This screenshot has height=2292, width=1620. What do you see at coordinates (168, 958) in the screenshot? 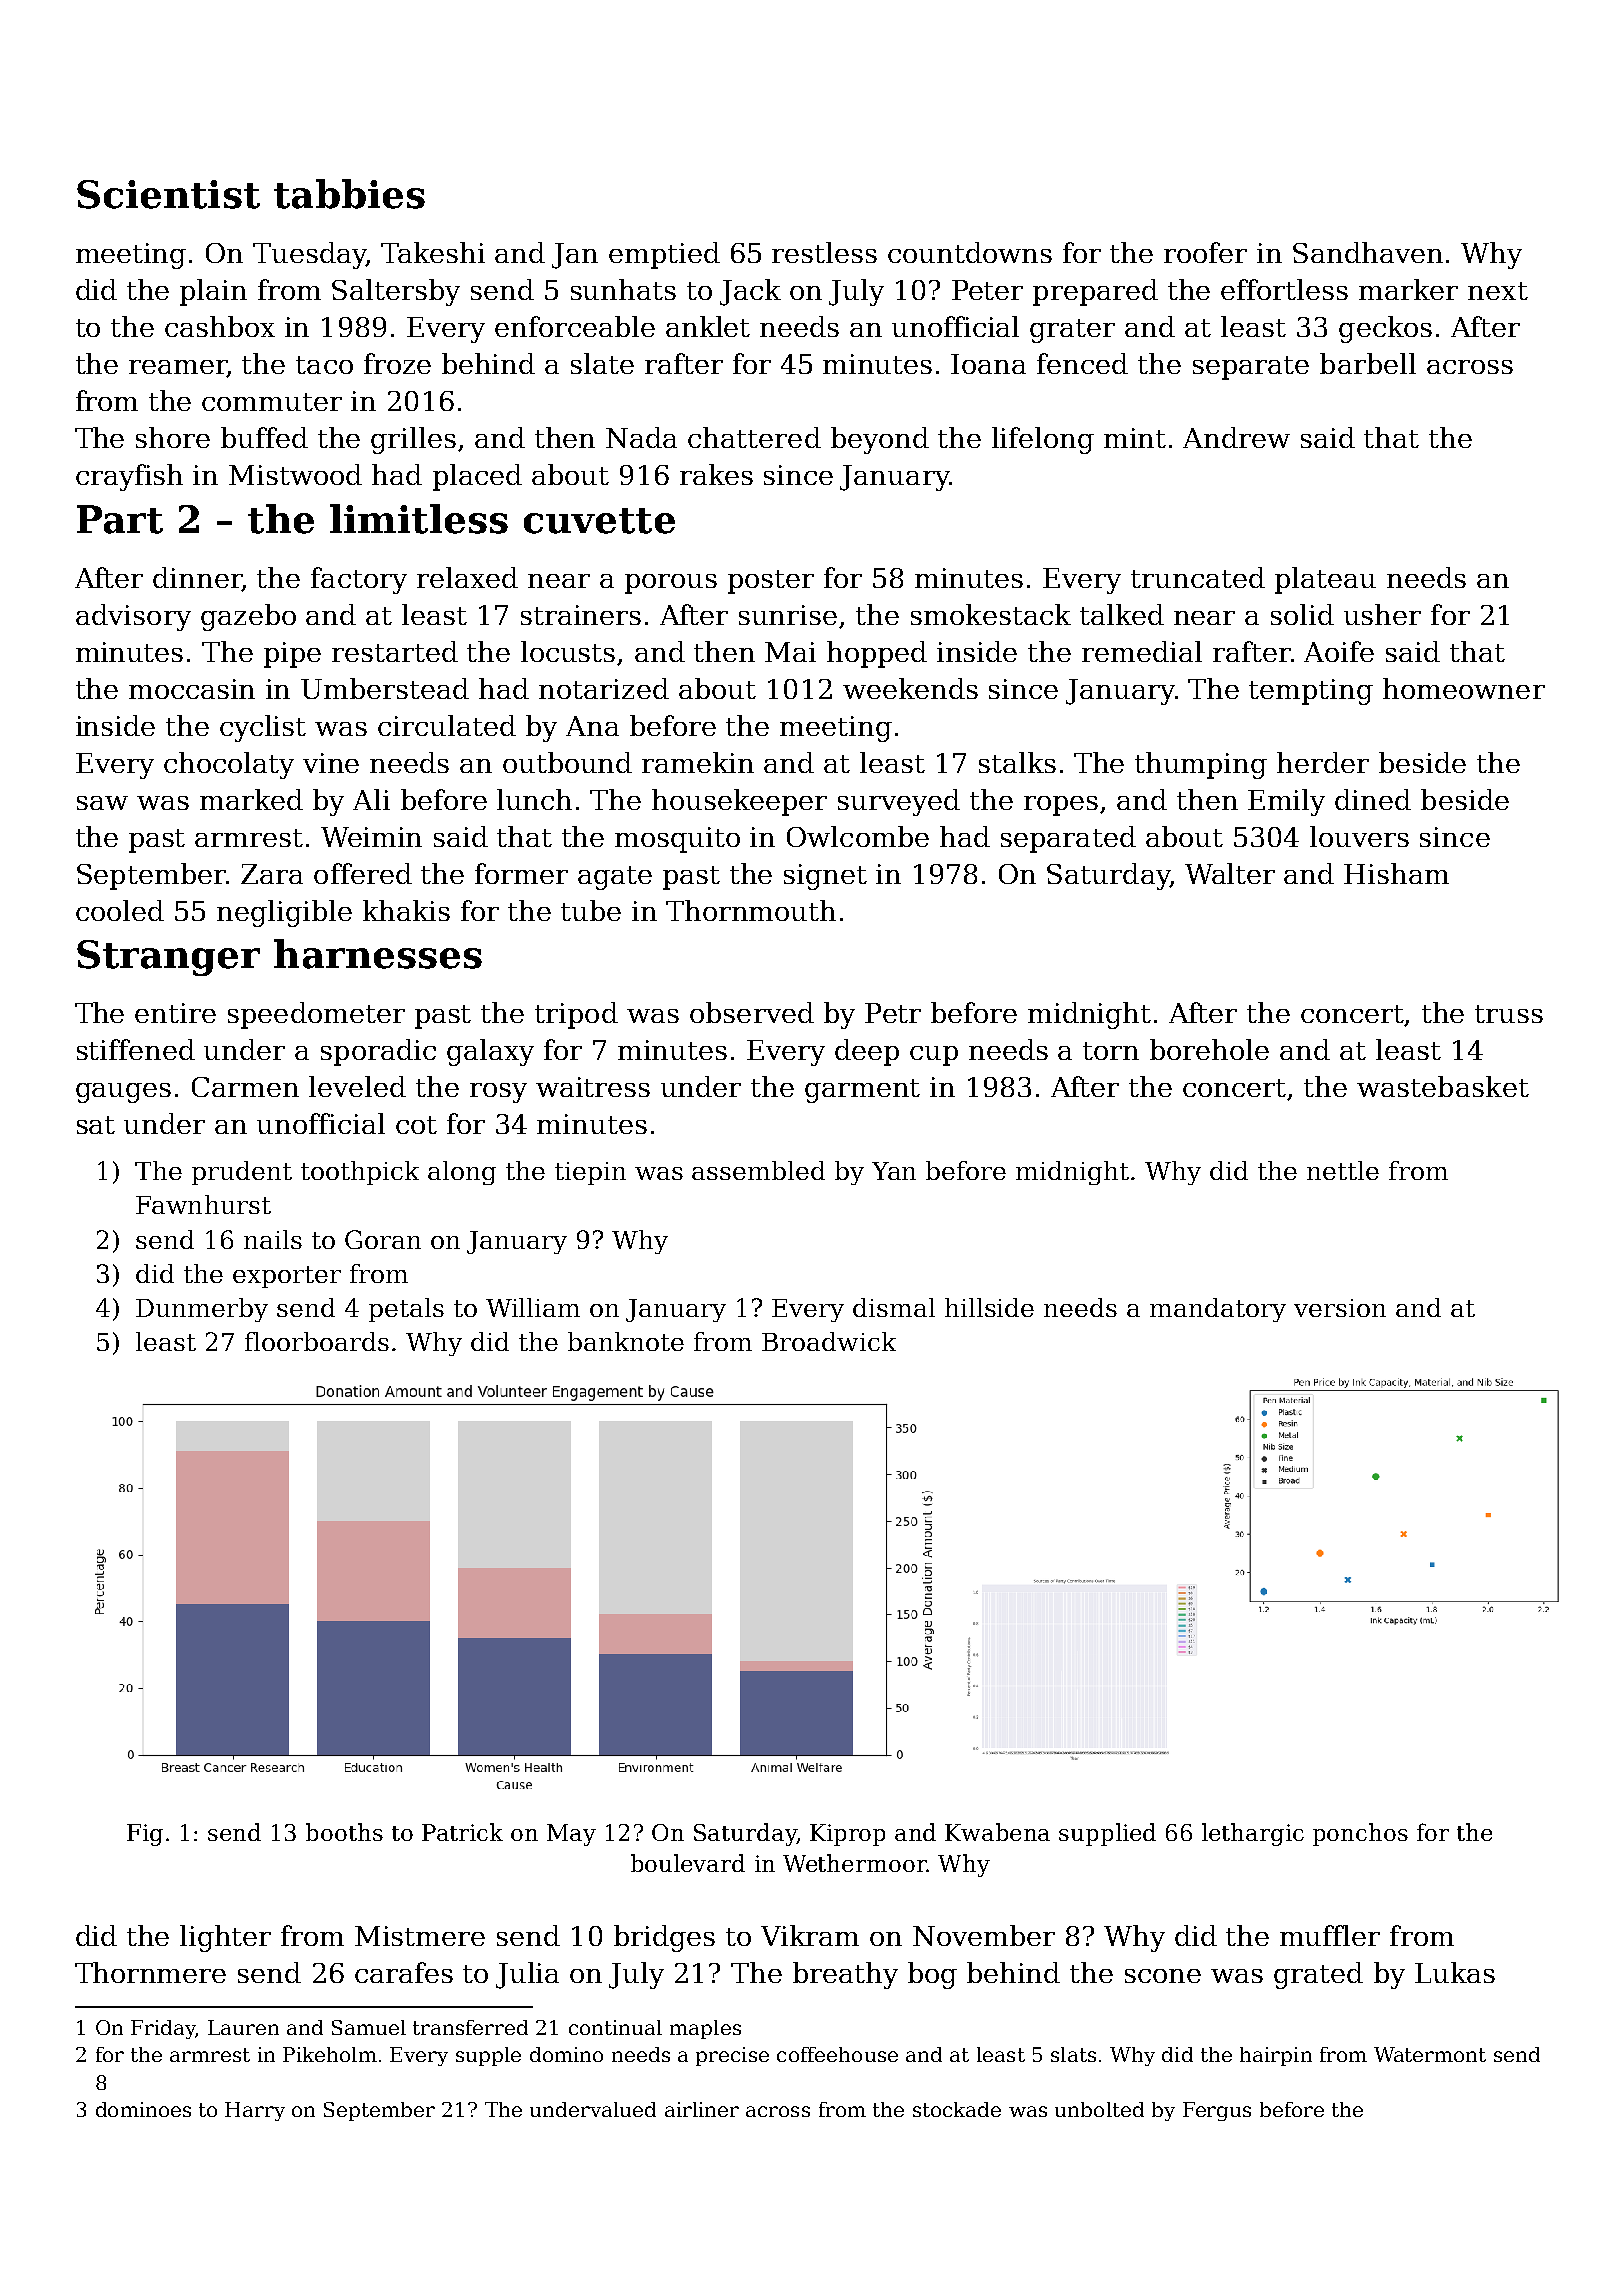
I see `Stranger` at bounding box center [168, 958].
